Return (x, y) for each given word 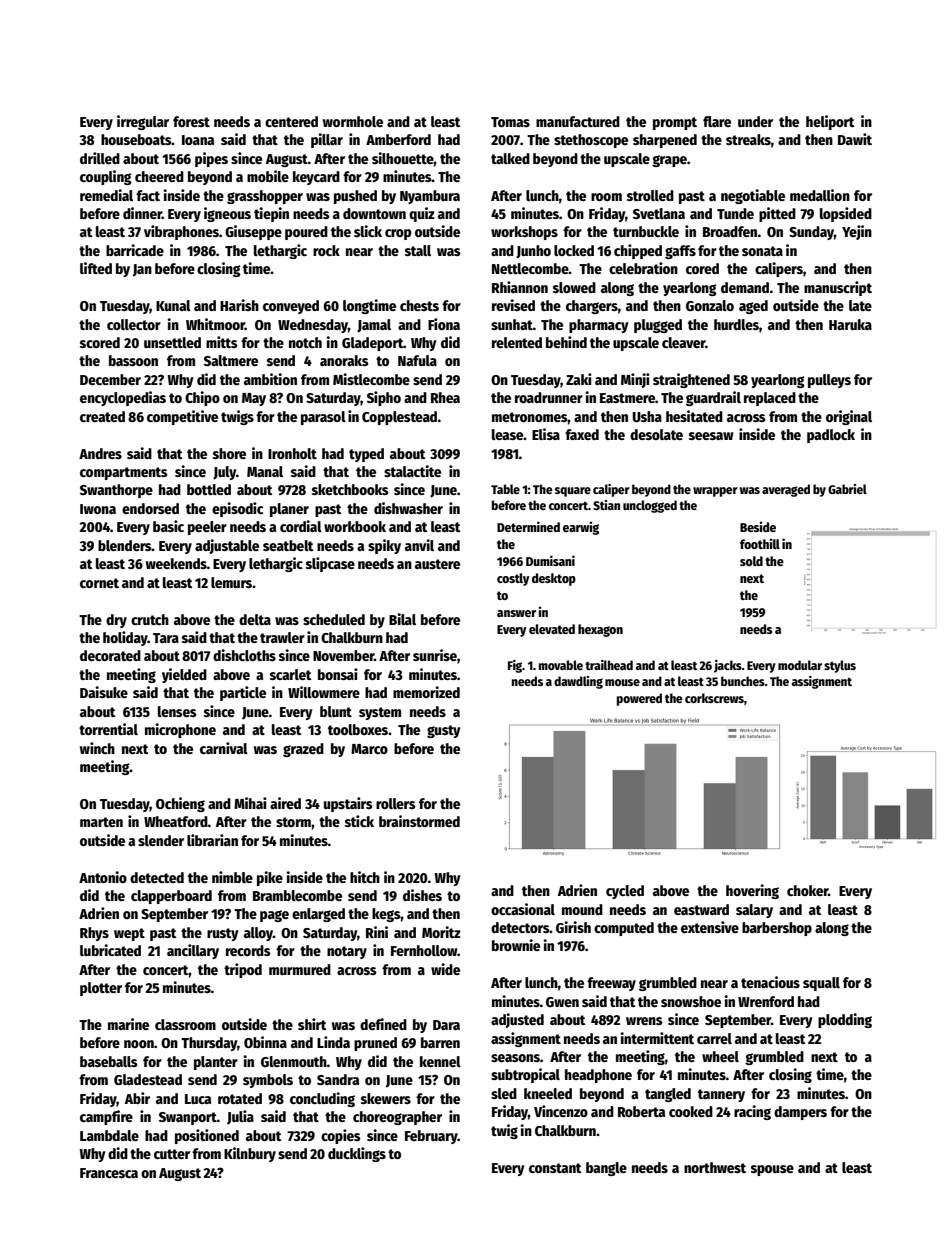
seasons (515, 1058)
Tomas (510, 122)
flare (717, 121)
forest (191, 121)
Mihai (250, 803)
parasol (323, 418)
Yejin (857, 232)
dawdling (578, 682)
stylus (840, 666)
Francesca (109, 1173)
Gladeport (372, 344)
